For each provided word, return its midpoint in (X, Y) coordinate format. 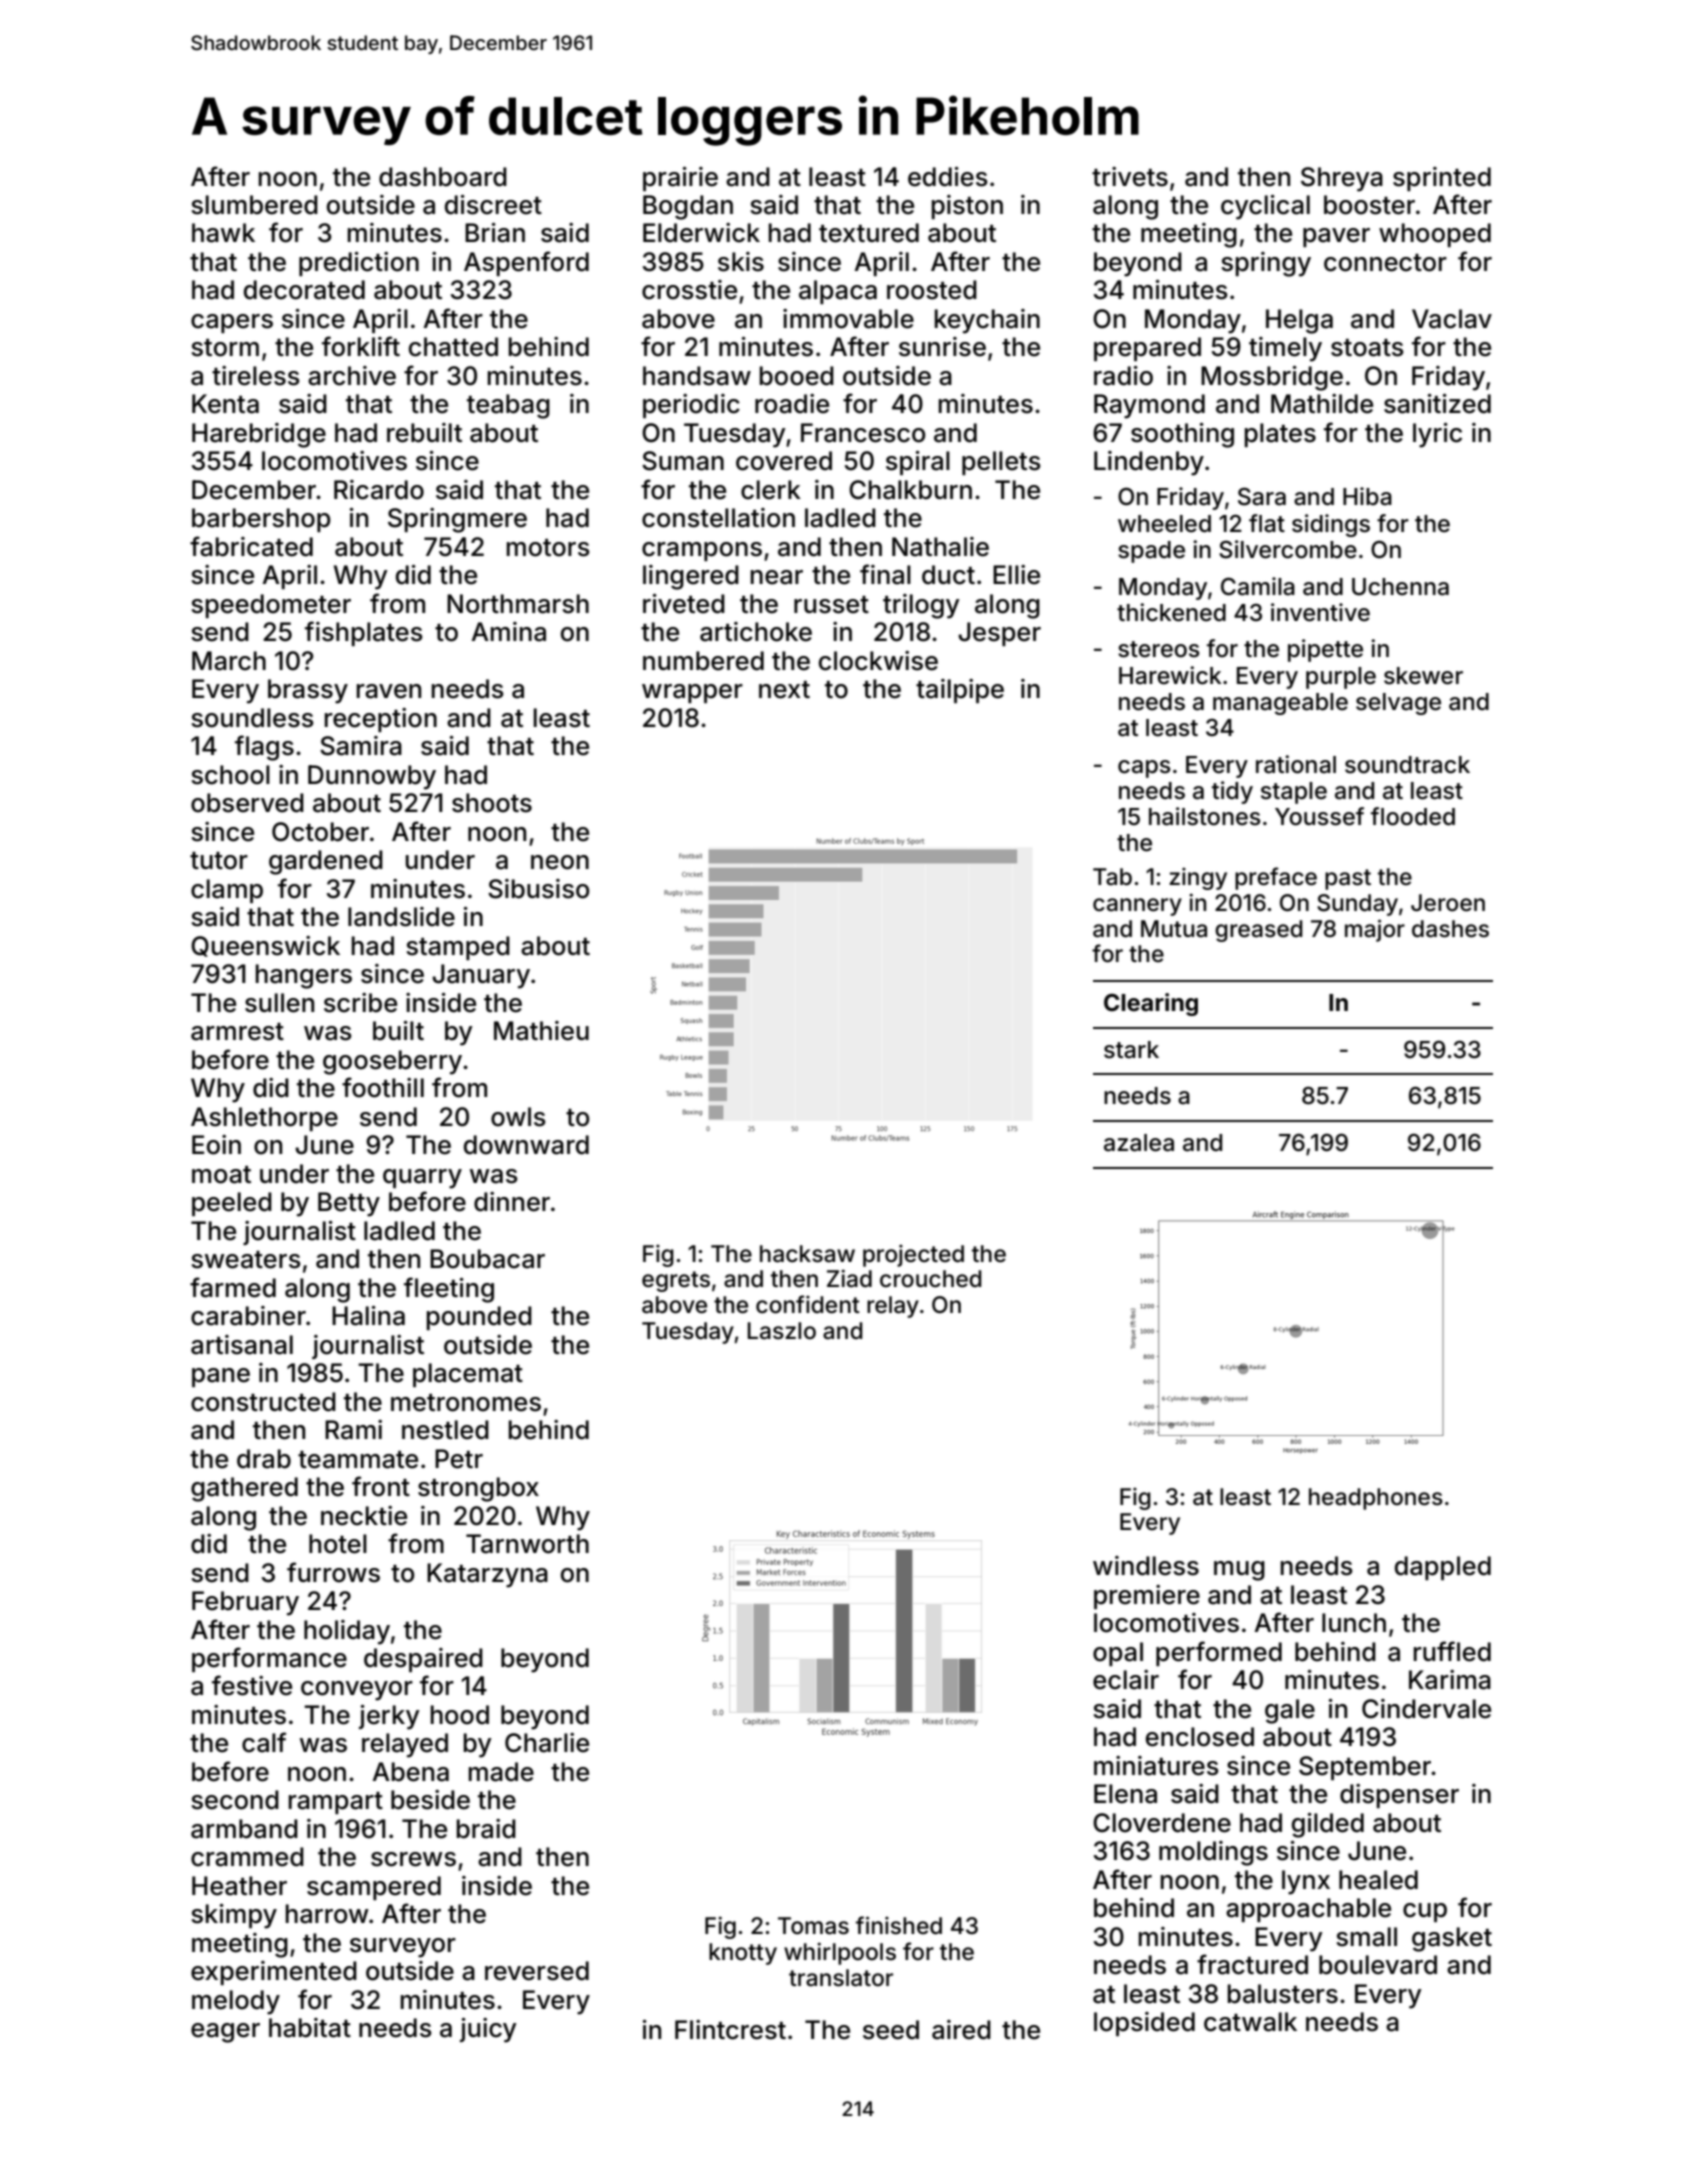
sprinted (1442, 179)
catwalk (1250, 2022)
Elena (1125, 1794)
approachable (1308, 1910)
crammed (247, 1857)
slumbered (254, 205)
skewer (1423, 676)
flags (264, 748)
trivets (1130, 177)
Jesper (999, 634)
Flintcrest (730, 2030)
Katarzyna (487, 1575)
